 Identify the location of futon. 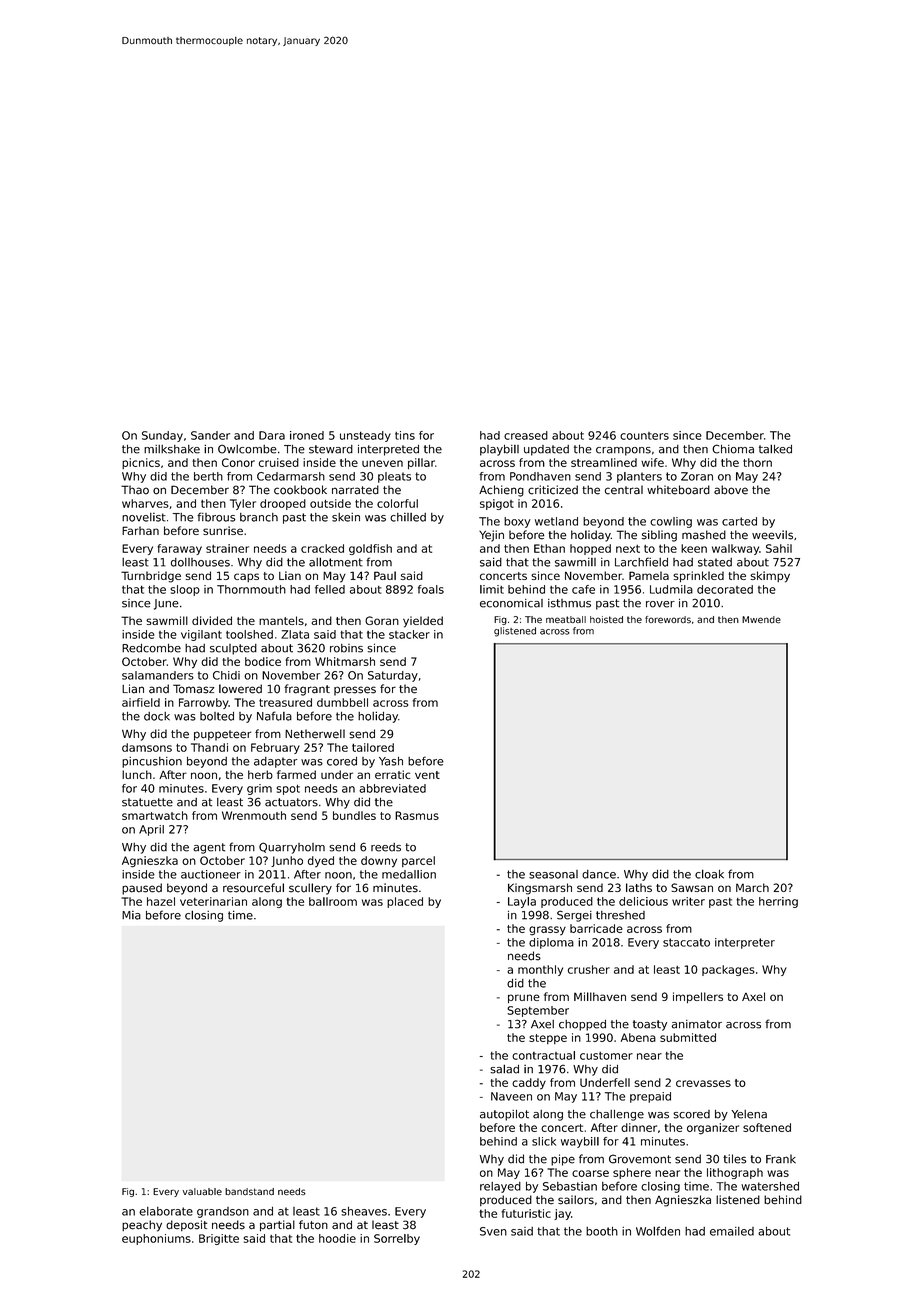
(313, 1225).
